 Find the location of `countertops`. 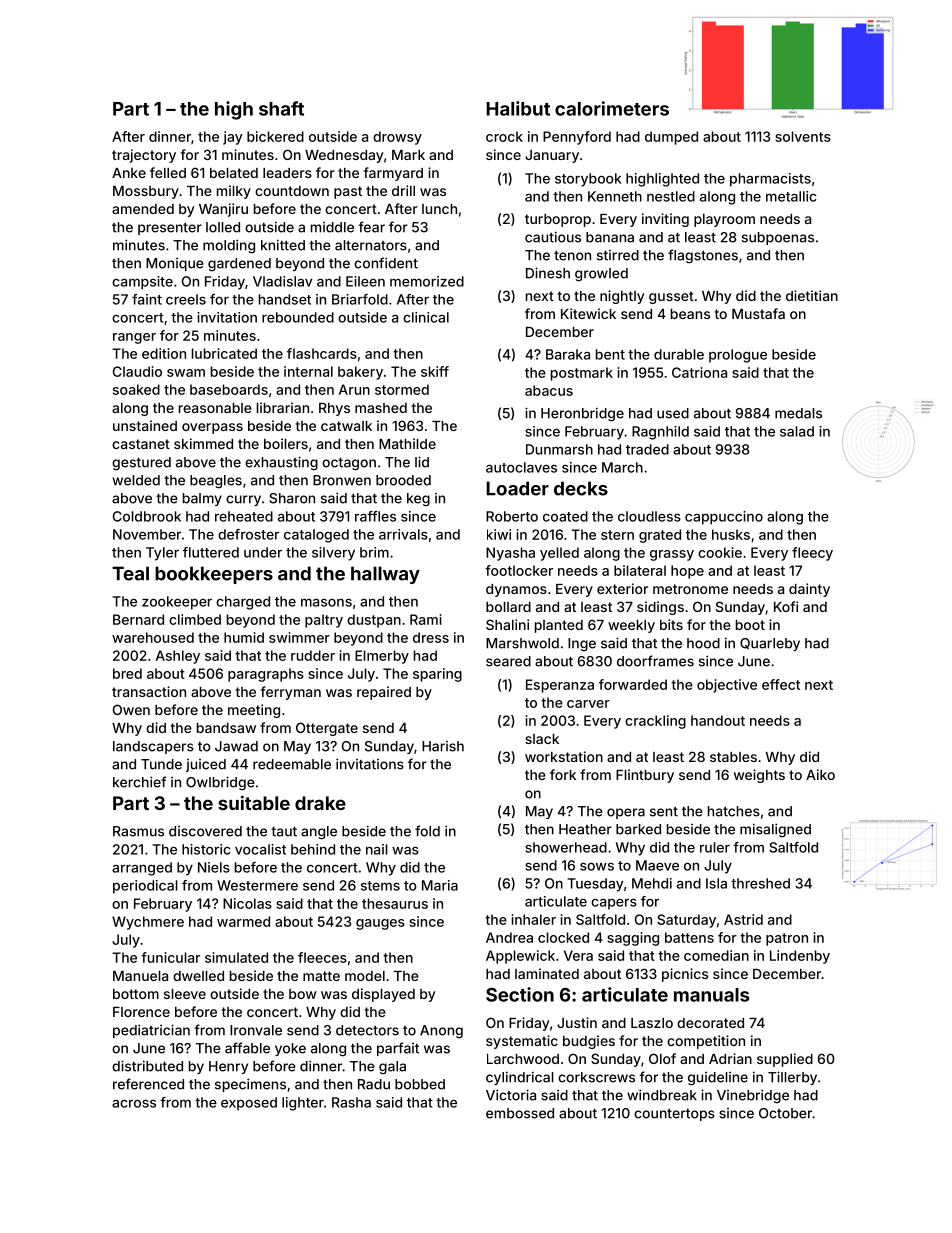

countertops is located at coordinates (674, 1115).
